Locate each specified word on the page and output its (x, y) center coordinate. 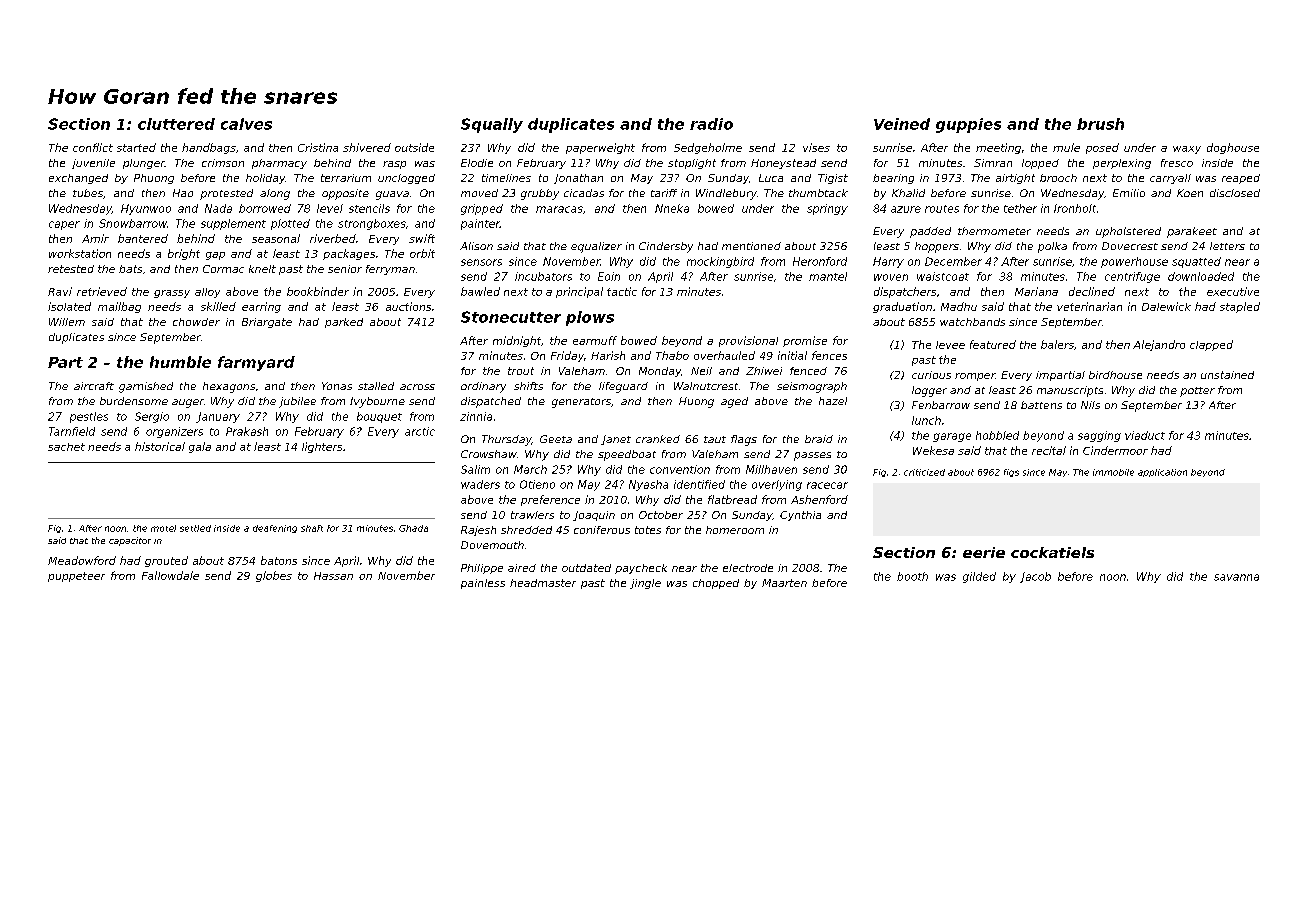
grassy (172, 294)
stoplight (692, 164)
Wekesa (933, 450)
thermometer (994, 231)
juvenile (93, 164)
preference (550, 500)
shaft (312, 528)
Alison (476, 246)
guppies (968, 125)
